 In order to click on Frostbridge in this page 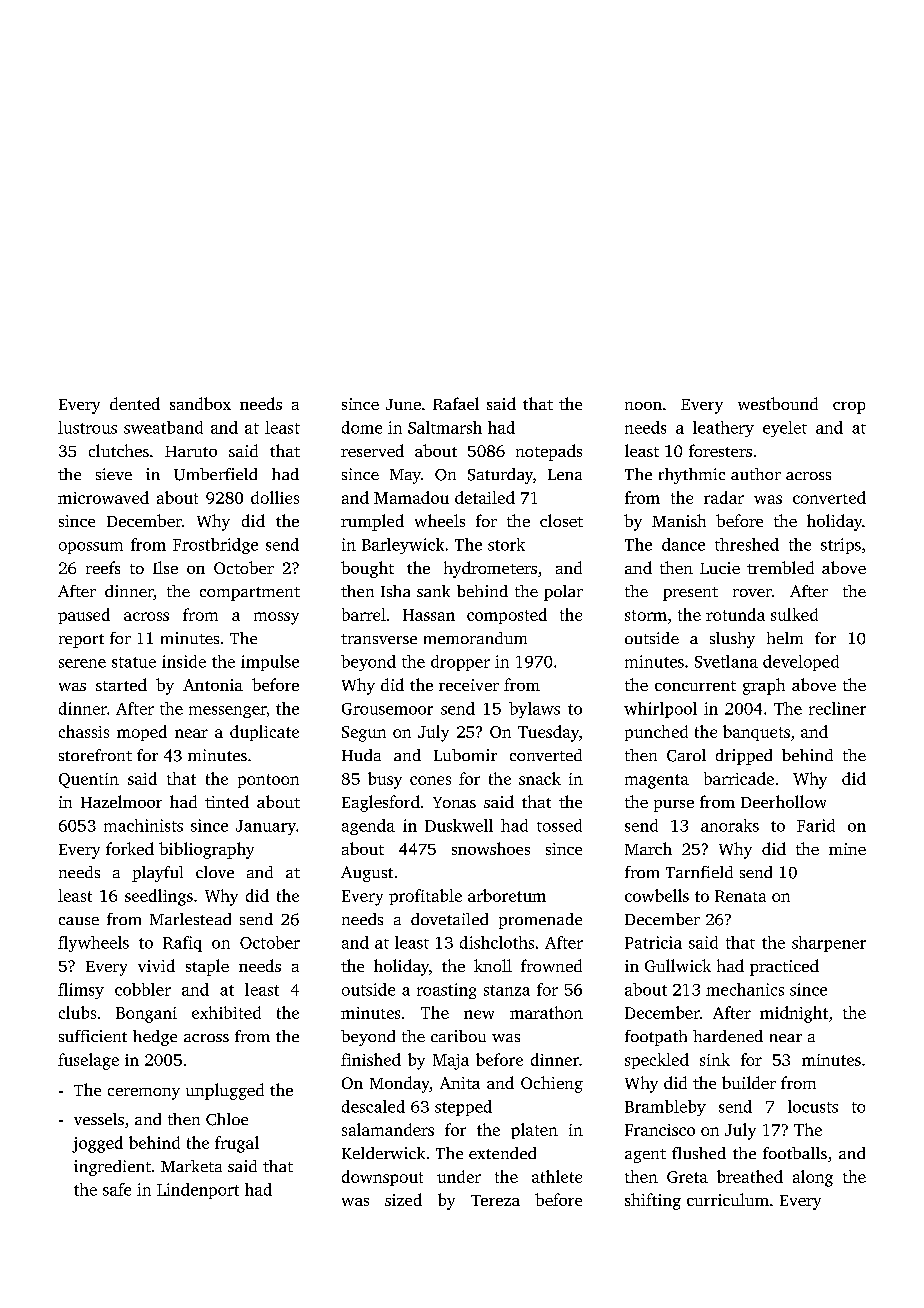, I will do `click(215, 546)`.
